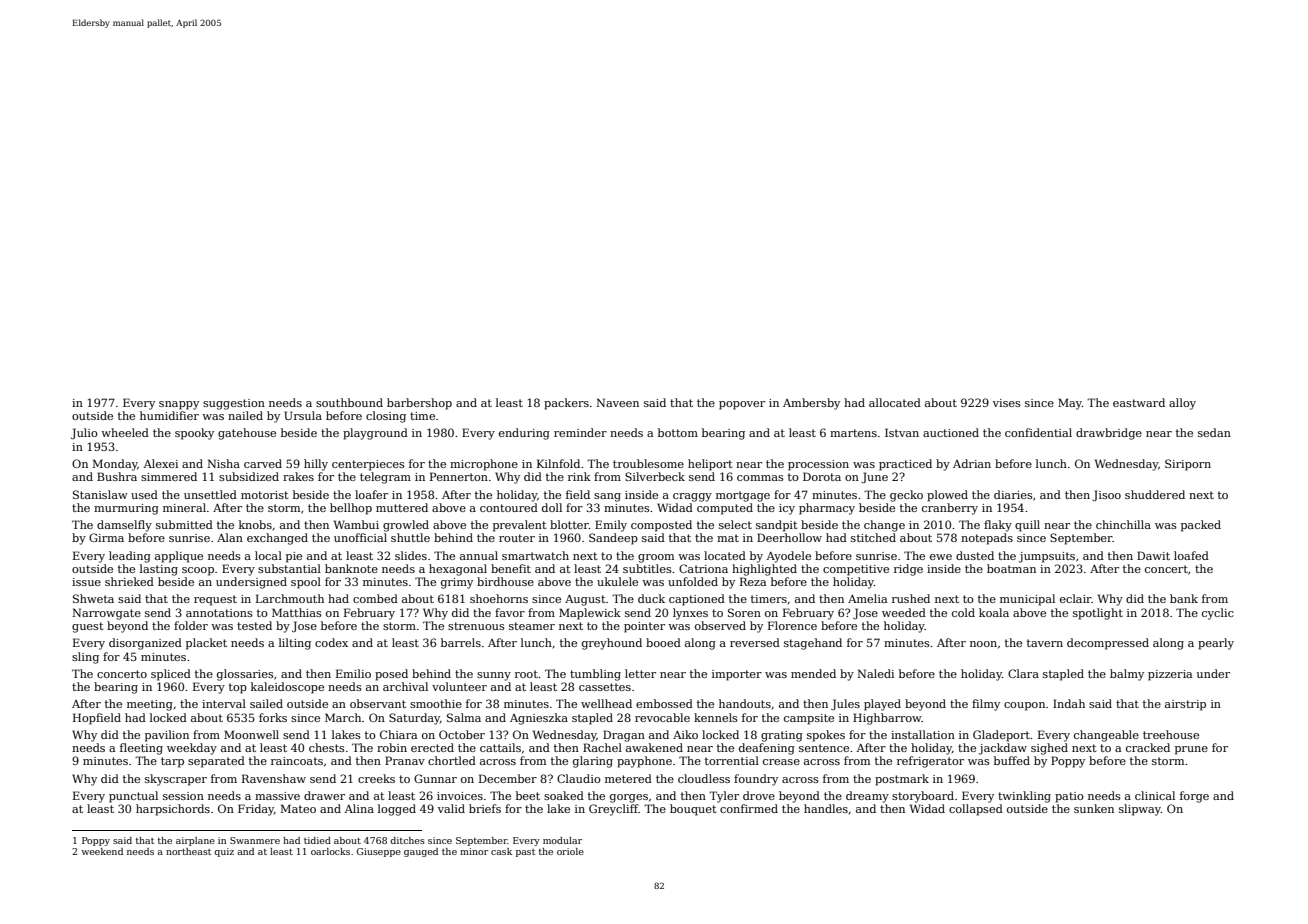 This page has width=1308, height=924. I want to click on boatman, so click(1011, 568).
